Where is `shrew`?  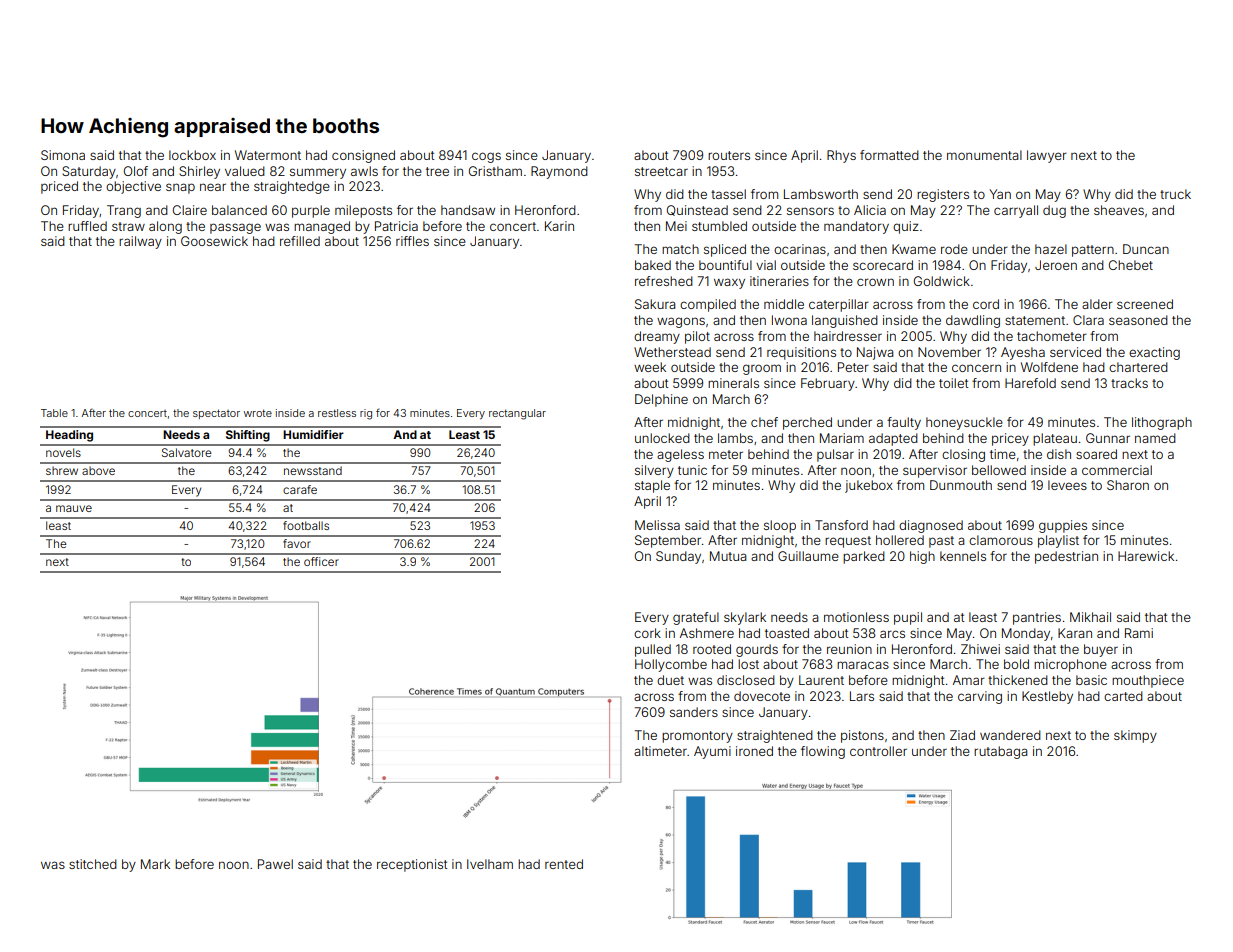
shrew is located at coordinates (62, 470).
